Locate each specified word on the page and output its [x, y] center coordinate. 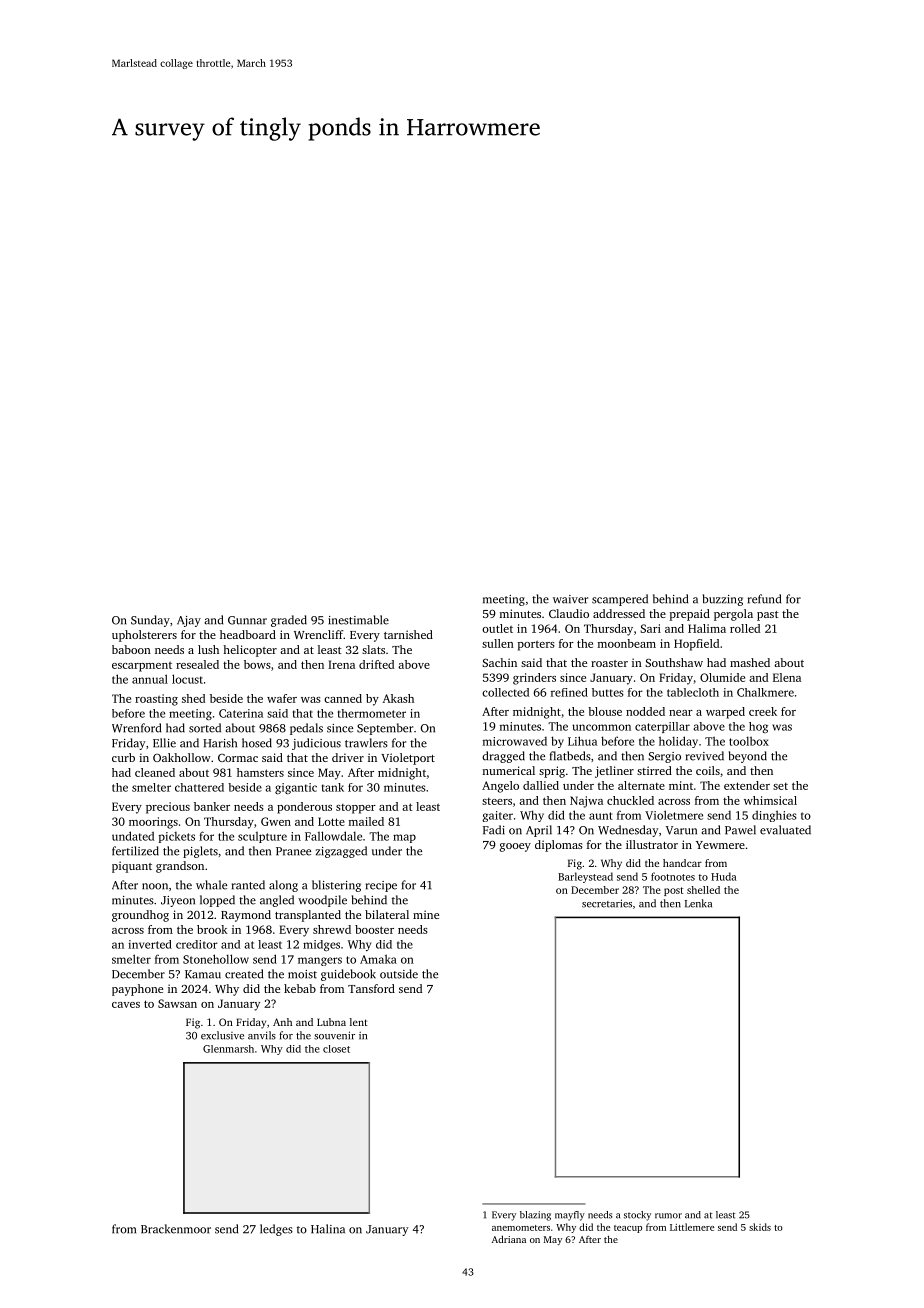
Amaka [378, 959]
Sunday [150, 621]
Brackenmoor [176, 1229]
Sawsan [177, 1003]
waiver [570, 599]
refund [764, 599]
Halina [328, 1229]
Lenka [698, 903]
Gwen [276, 821]
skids [760, 1227]
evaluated [785, 830]
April [539, 831]
